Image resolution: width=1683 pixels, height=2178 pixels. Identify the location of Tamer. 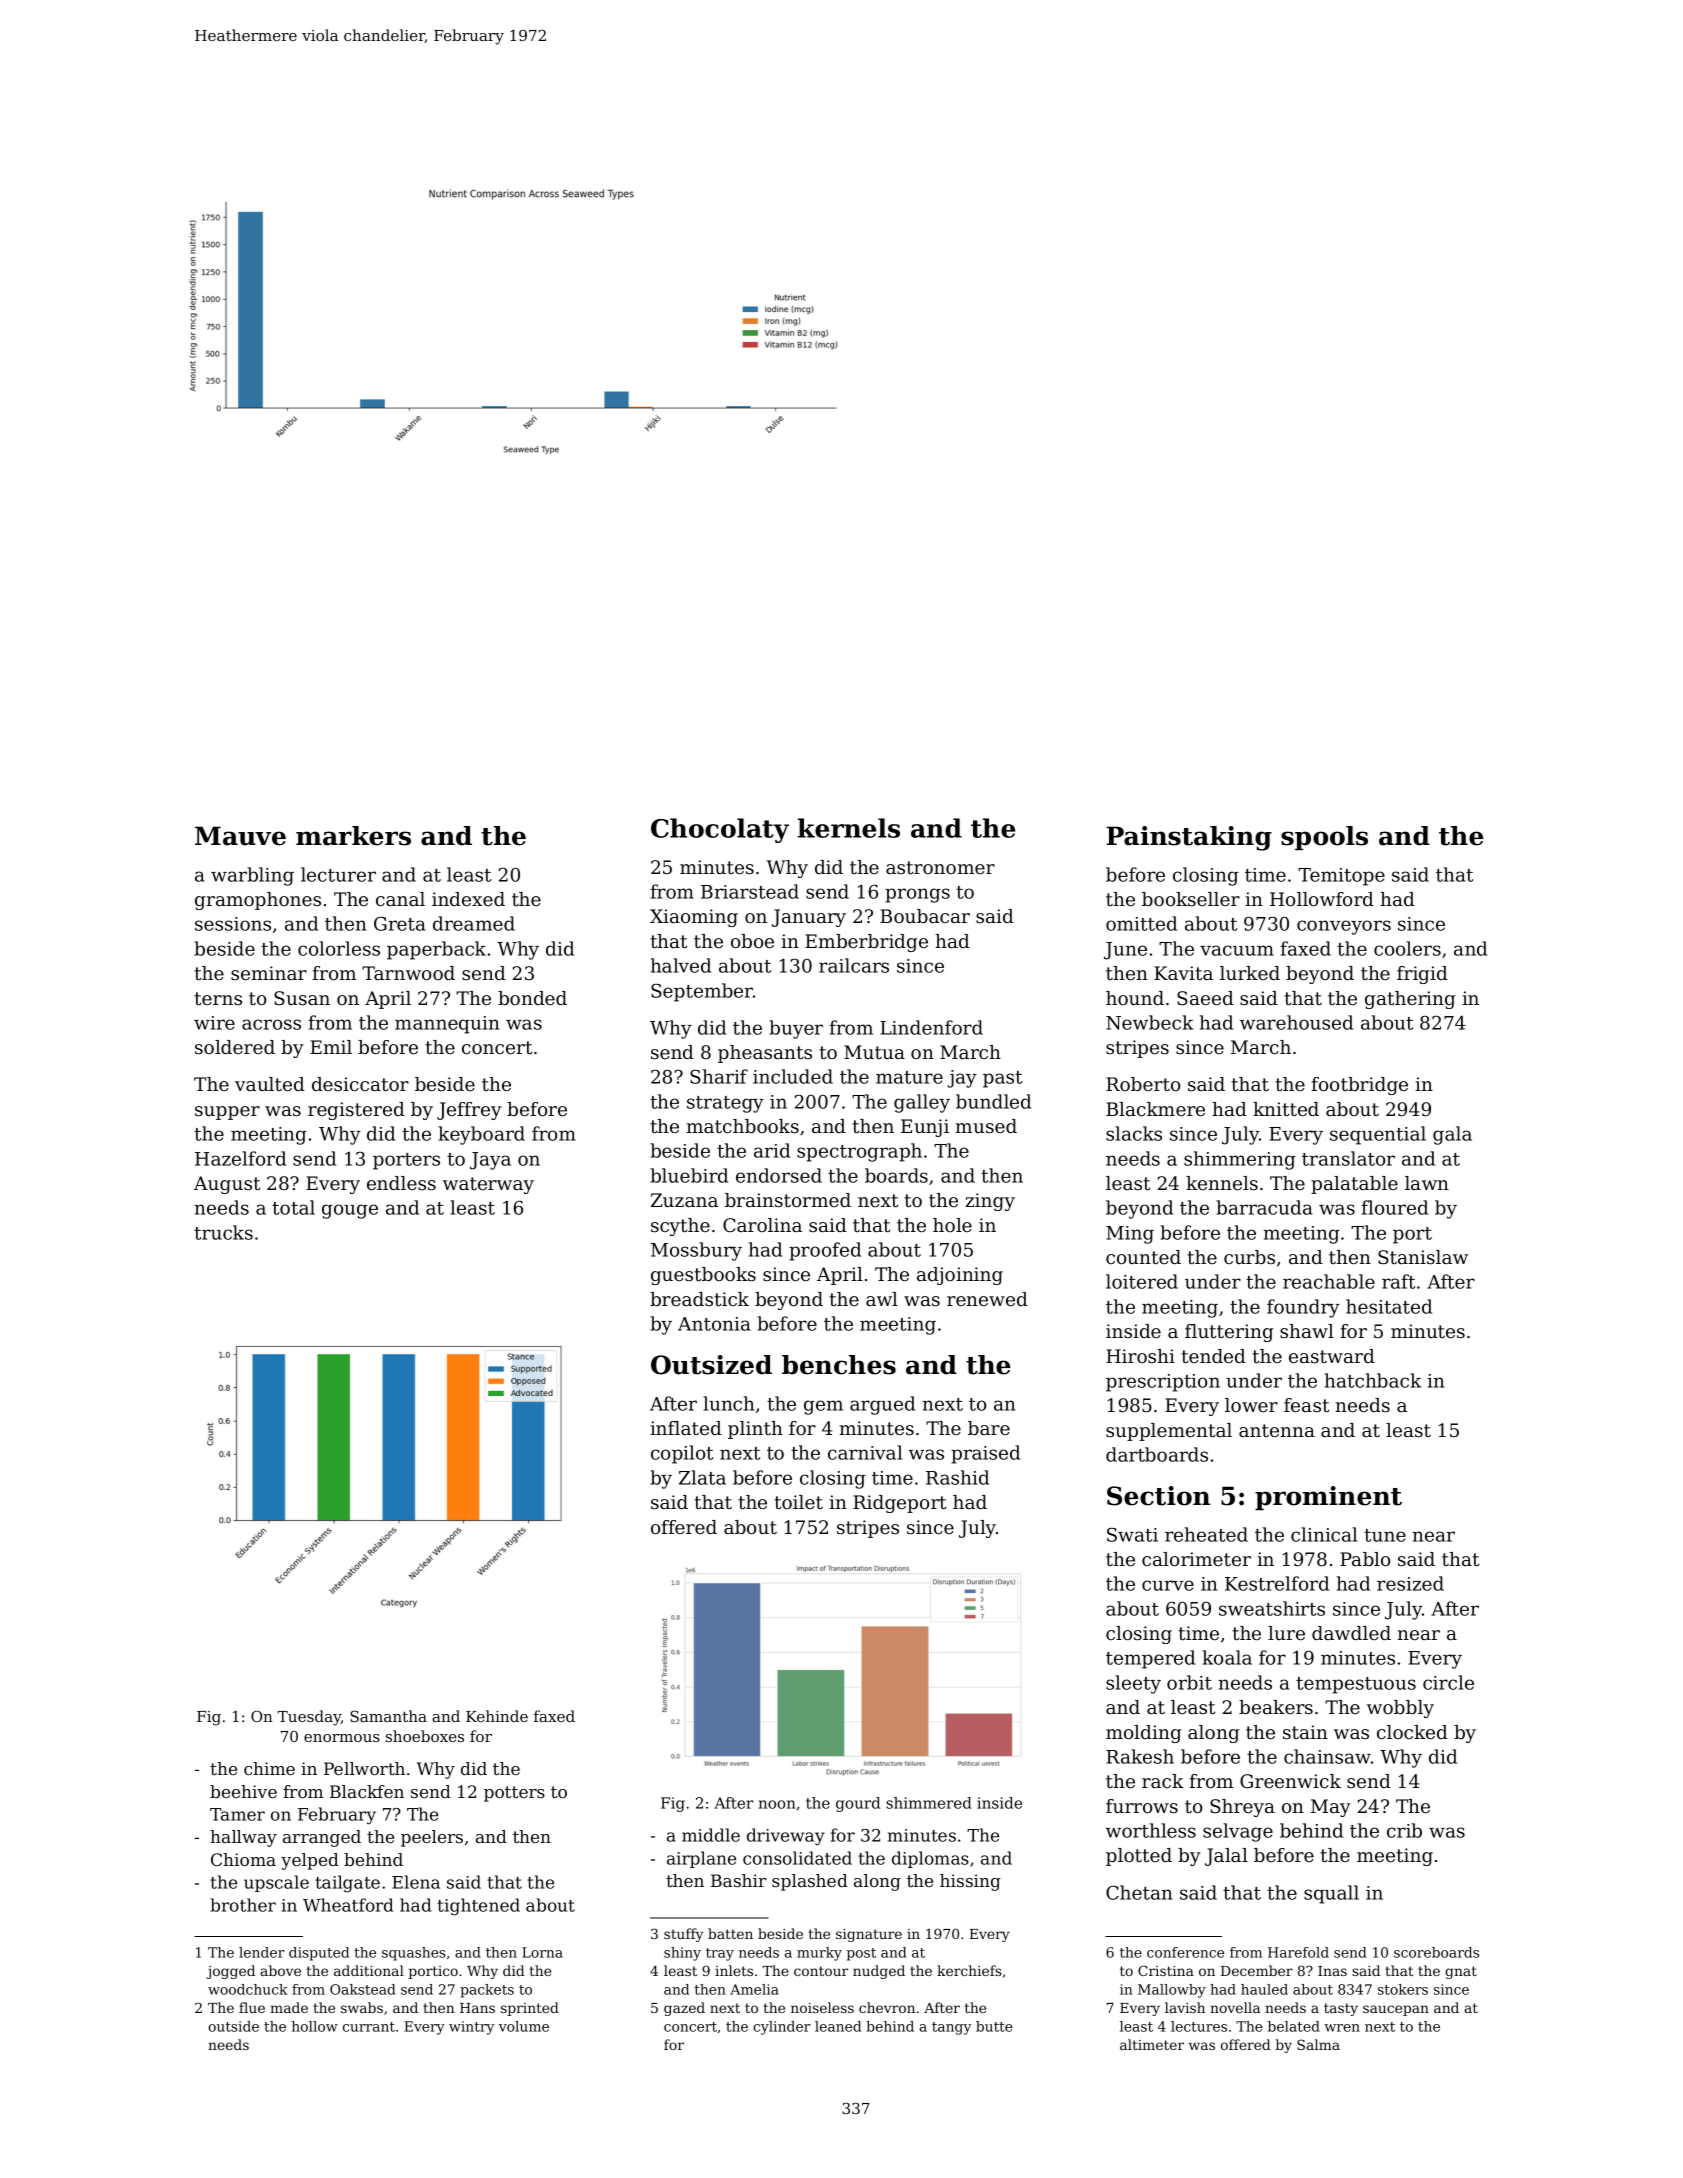
(237, 1814).
